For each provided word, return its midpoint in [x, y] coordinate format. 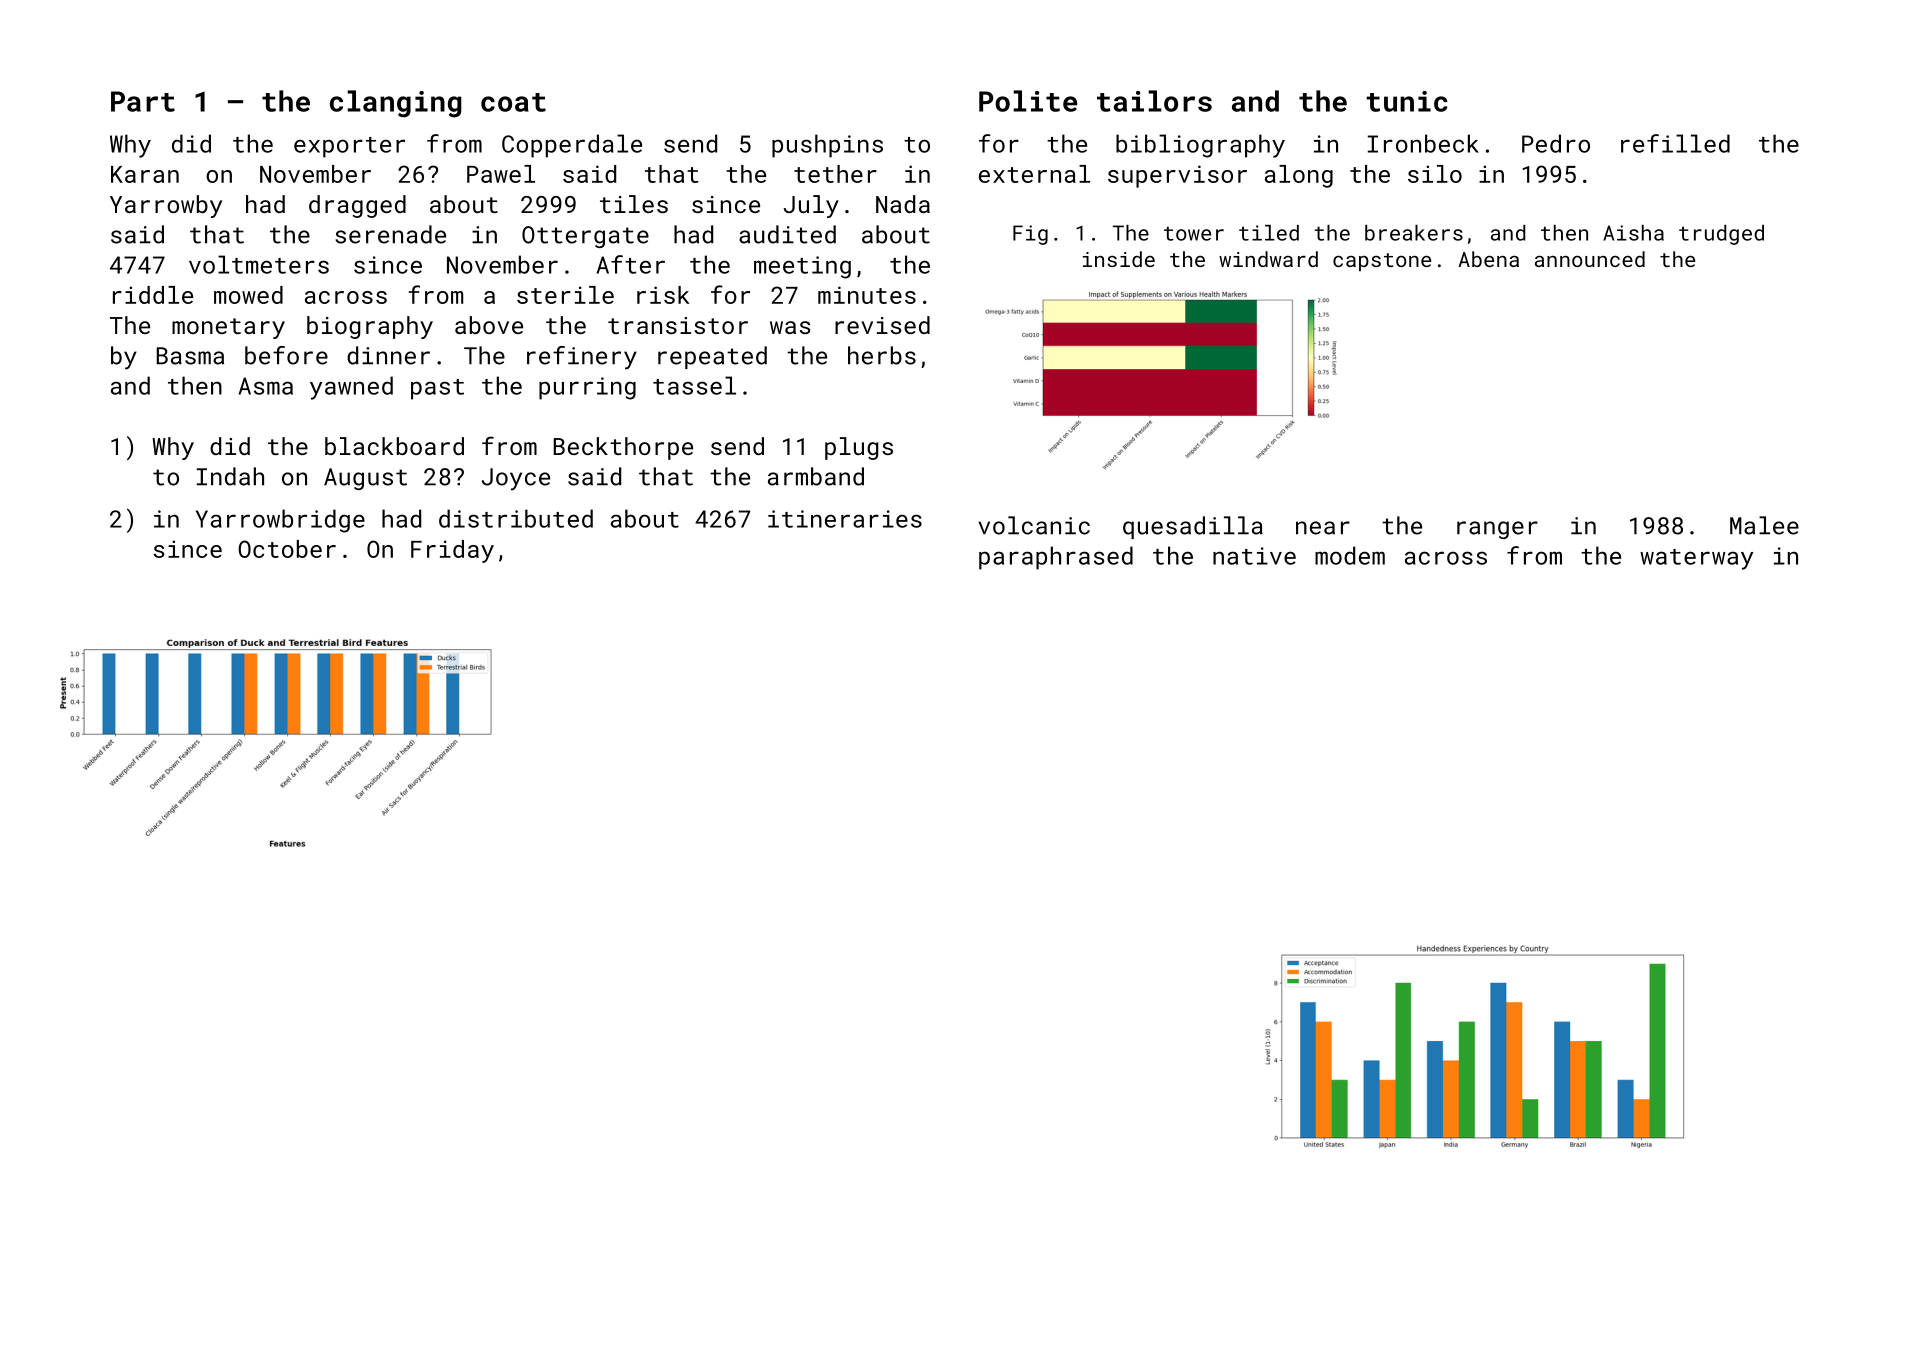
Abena [1488, 259]
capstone [1382, 262]
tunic [1407, 101]
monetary [228, 328]
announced [1590, 259]
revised [882, 325]
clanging [396, 104]
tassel [694, 385]
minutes [867, 295]
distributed [516, 518]
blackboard [394, 446]
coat [513, 102]
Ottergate [585, 237]
